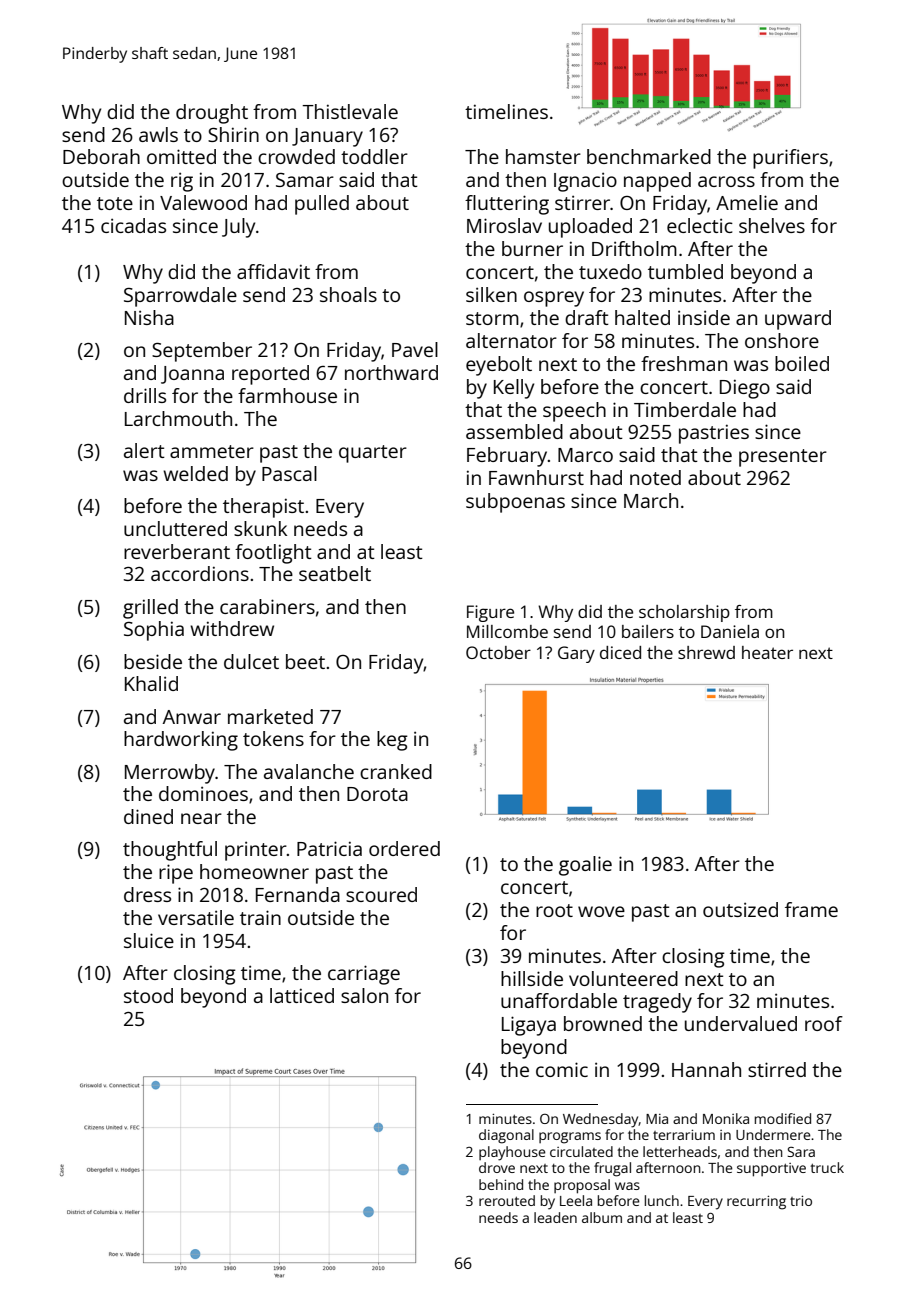  Describe the element at coordinates (555, 1217) in the screenshot. I see `leaden` at that location.
